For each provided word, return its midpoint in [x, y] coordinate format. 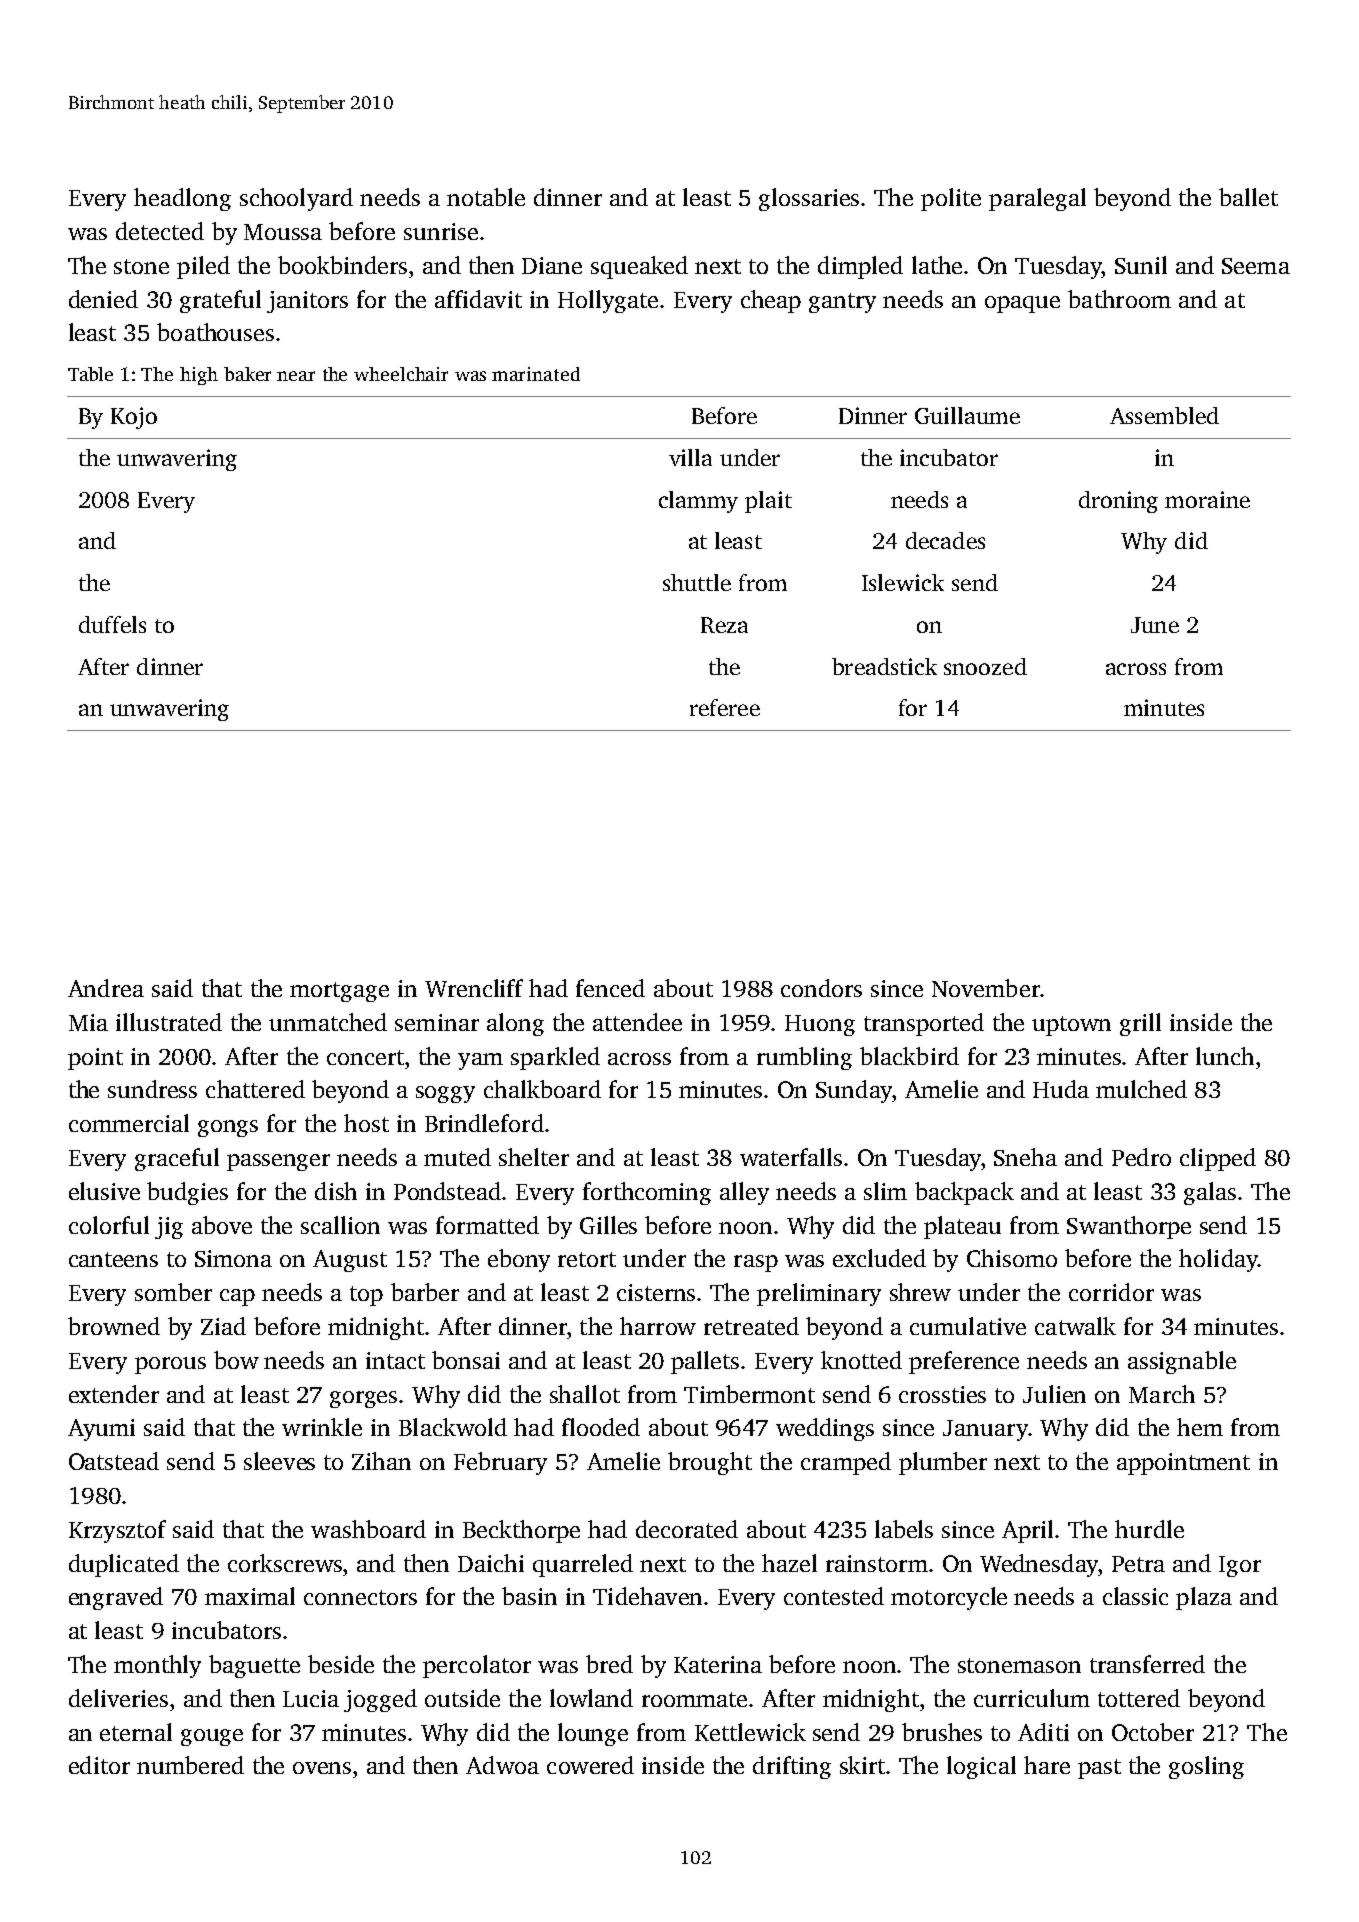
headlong [182, 199]
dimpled [860, 267]
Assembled [1164, 415]
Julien [1054, 1394]
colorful [109, 1225]
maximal [250, 1596]
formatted [487, 1225]
